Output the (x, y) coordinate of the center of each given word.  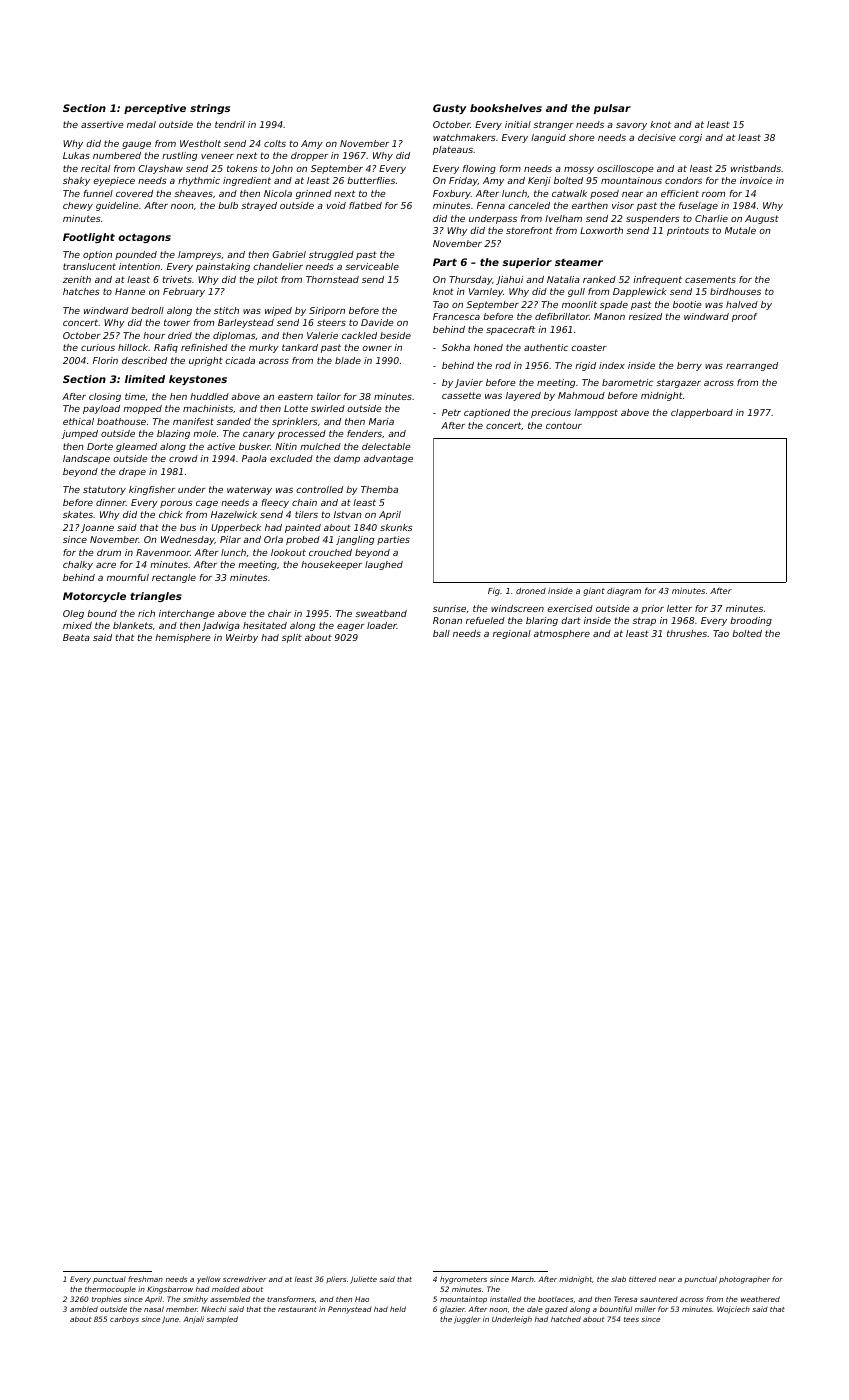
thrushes (687, 633)
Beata (76, 637)
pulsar (612, 109)
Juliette (363, 1280)
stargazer (678, 383)
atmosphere (562, 634)
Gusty (450, 109)
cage (207, 504)
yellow (209, 1280)
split (292, 638)
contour (564, 425)
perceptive (155, 109)
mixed (77, 625)
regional (512, 634)
